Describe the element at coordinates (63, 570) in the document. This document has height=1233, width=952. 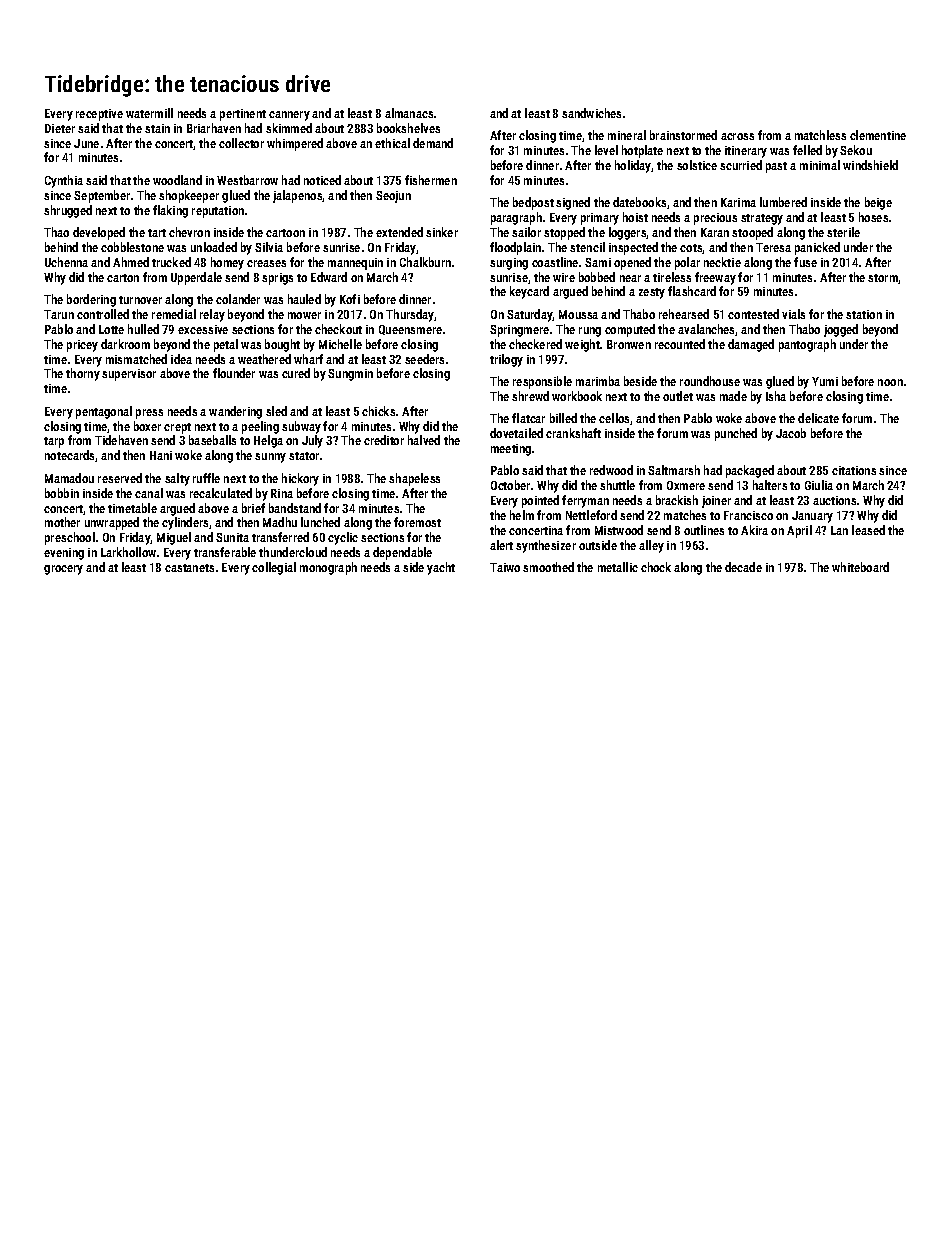
I see `grocery` at that location.
